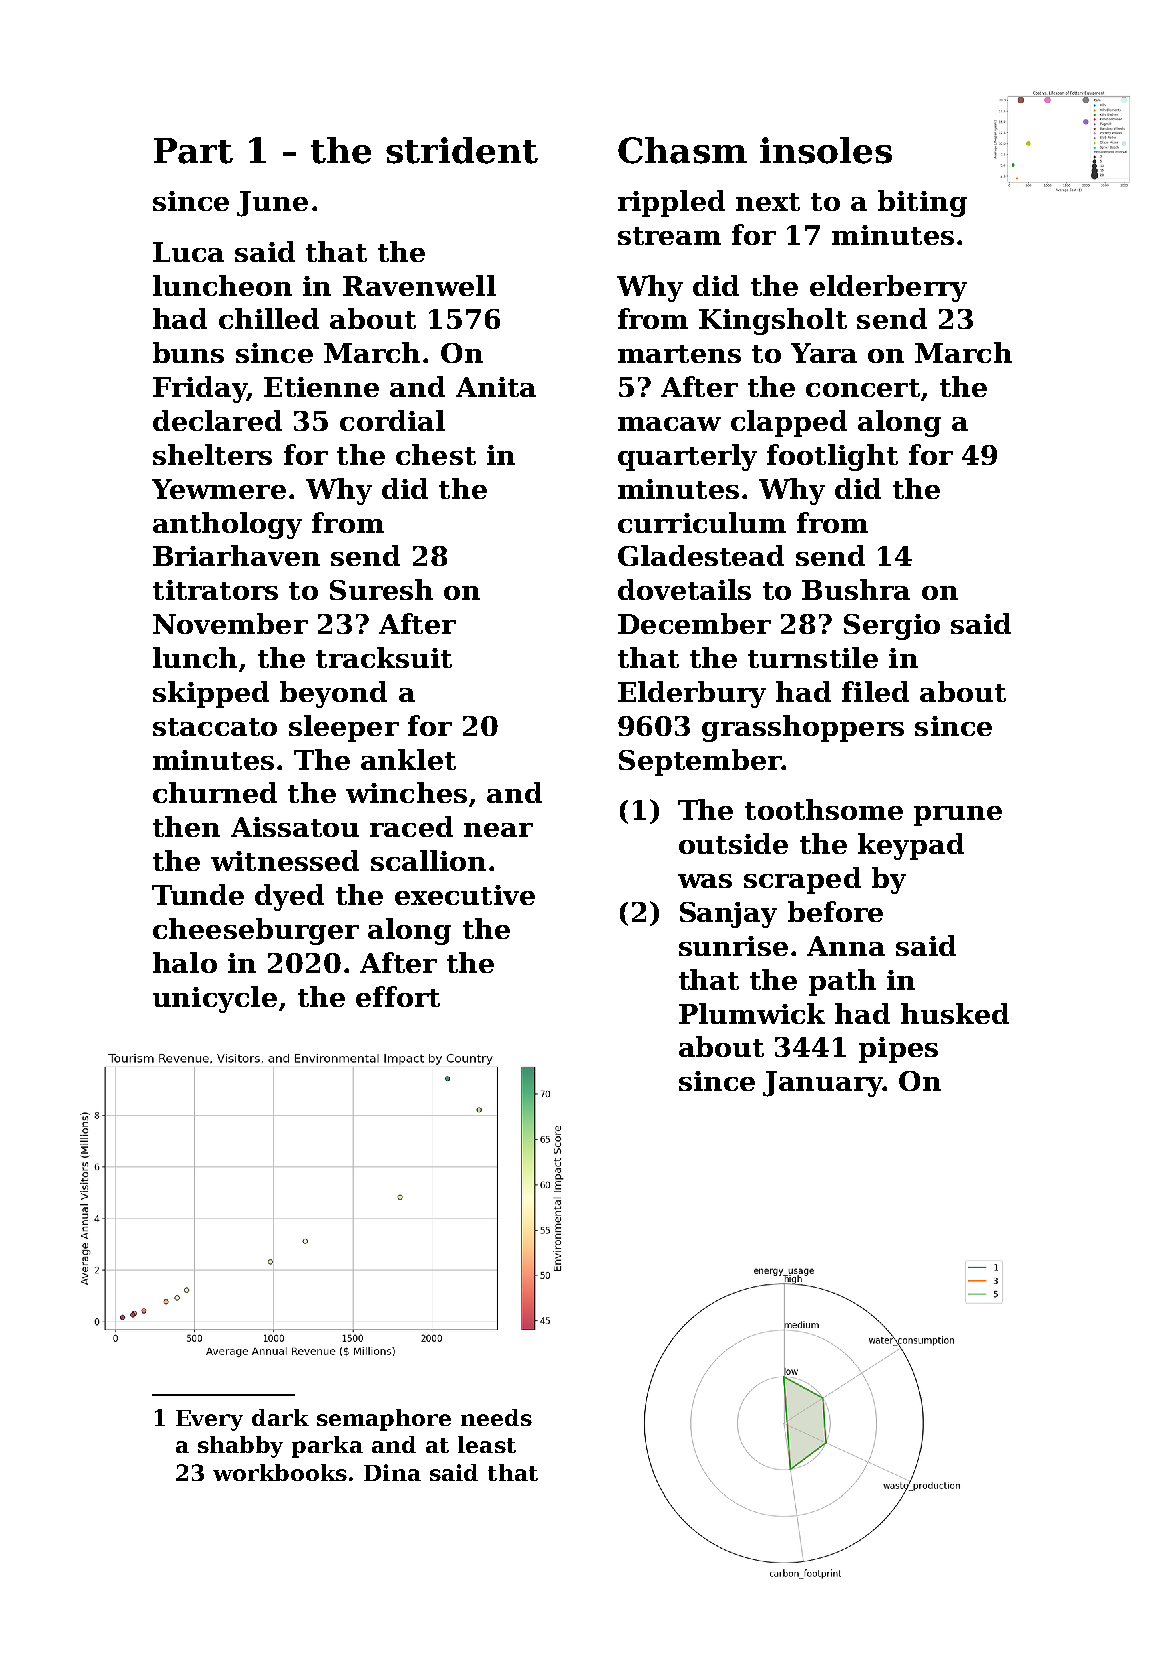 The width and height of the screenshot is (1165, 1654). I want to click on Anita, so click(496, 387).
